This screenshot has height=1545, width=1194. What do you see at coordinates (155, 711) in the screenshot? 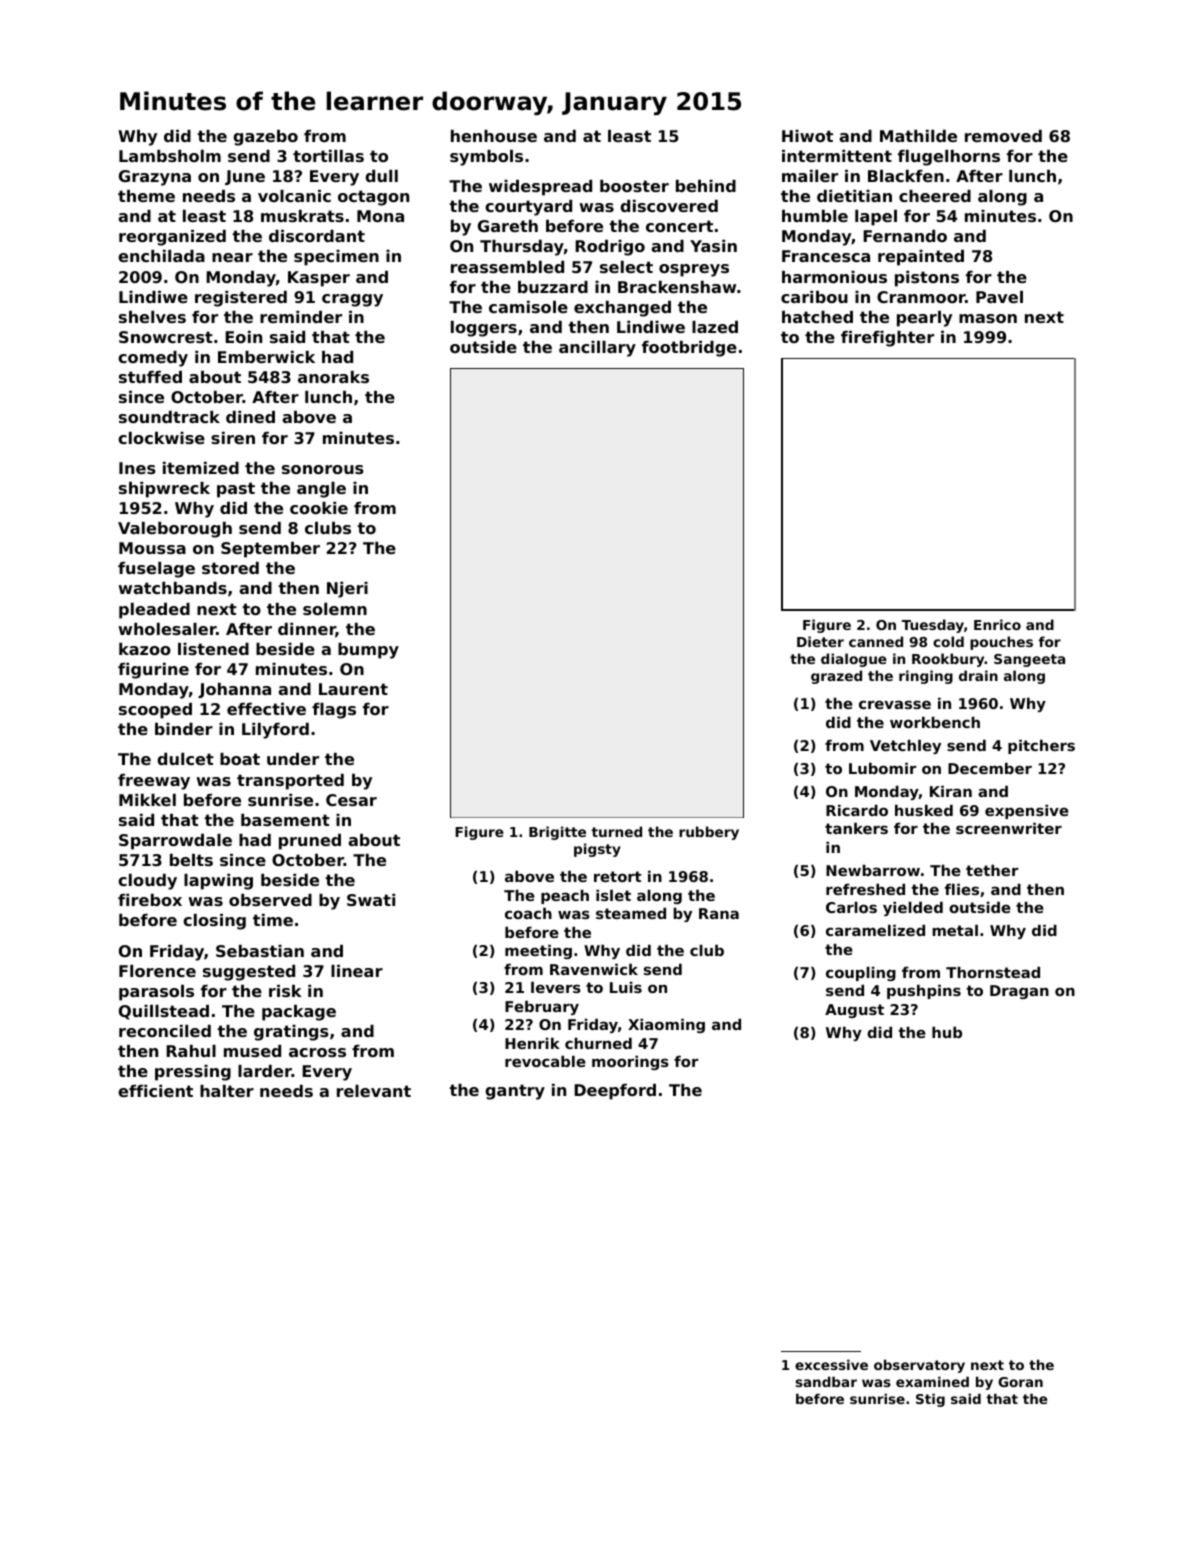
I see `scooped` at bounding box center [155, 711].
